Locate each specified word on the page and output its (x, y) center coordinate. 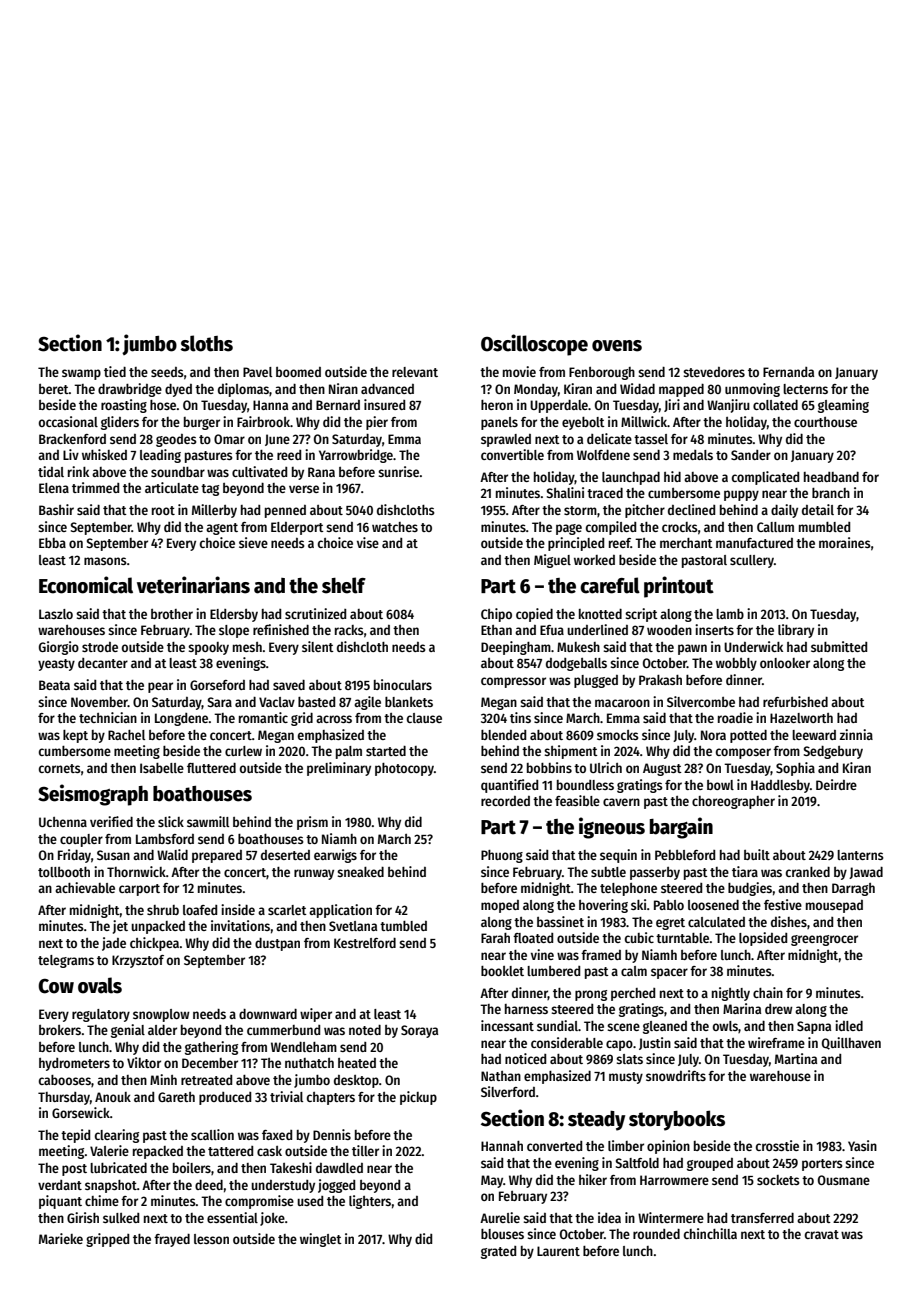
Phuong (502, 856)
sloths (206, 343)
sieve (253, 542)
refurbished (795, 701)
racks (349, 630)
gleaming (843, 406)
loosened (713, 905)
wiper (316, 1015)
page (569, 529)
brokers (60, 1030)
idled (849, 1025)
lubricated (118, 1167)
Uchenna (63, 822)
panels (499, 423)
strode (100, 647)
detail (818, 509)
